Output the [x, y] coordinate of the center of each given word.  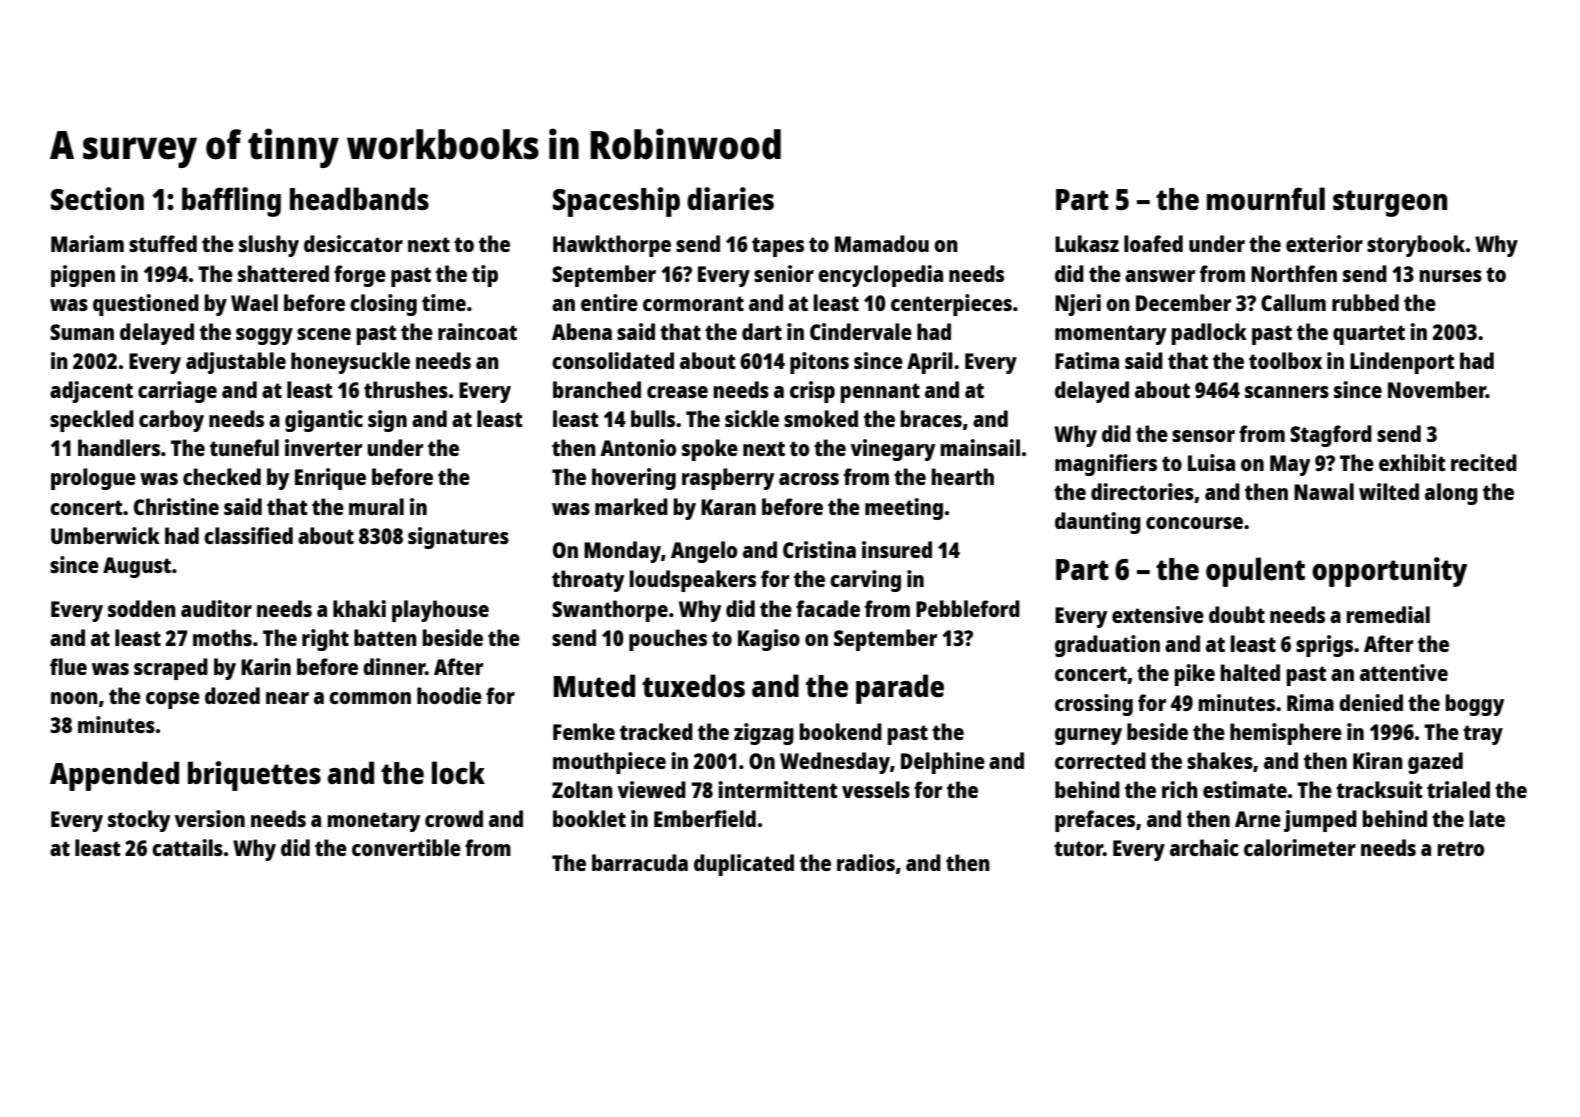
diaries [730, 198]
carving [865, 581]
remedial [1388, 614]
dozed [232, 695]
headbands [359, 199]
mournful [1266, 198]
